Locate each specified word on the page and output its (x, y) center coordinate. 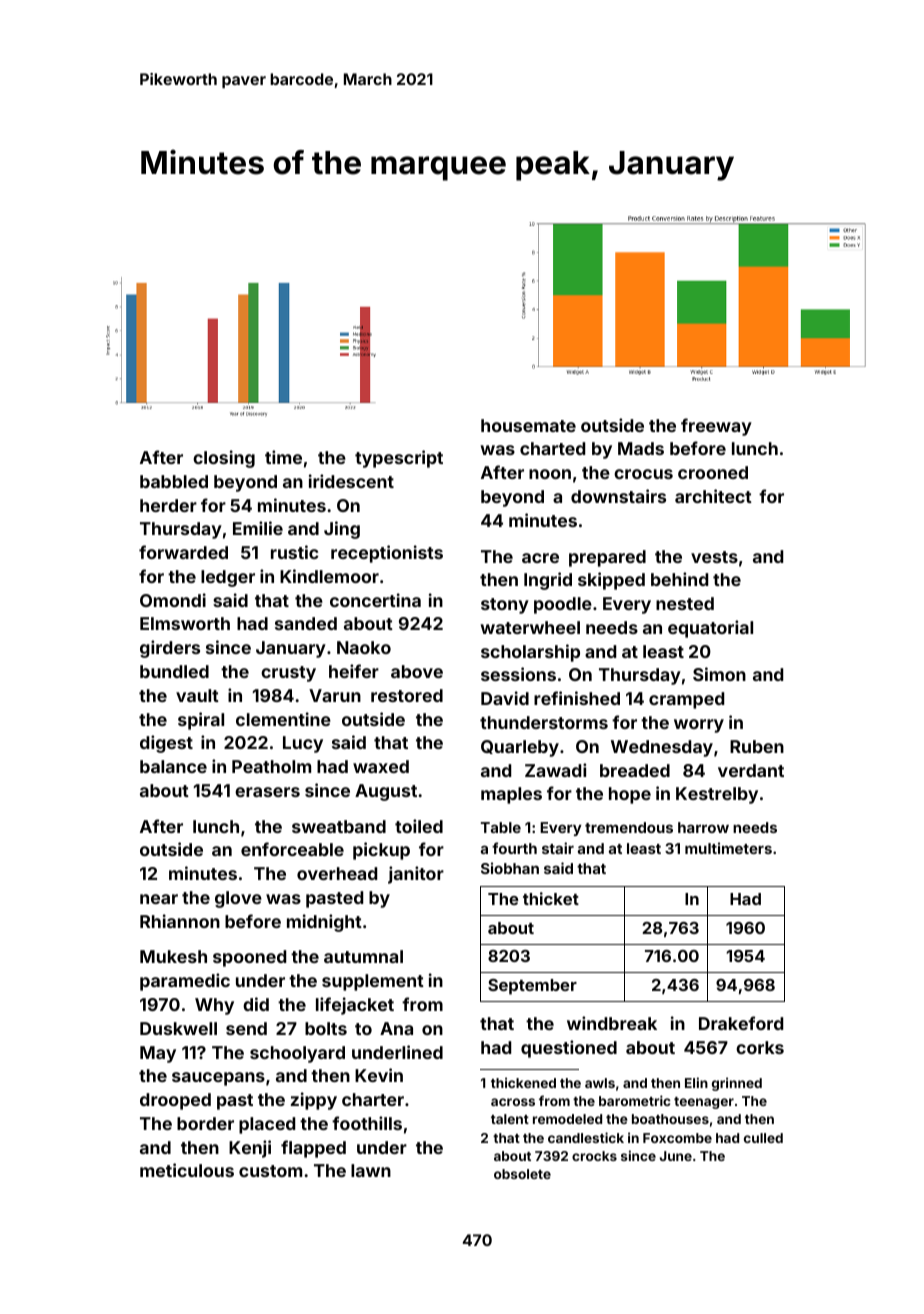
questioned (569, 1049)
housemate (528, 425)
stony (505, 606)
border (205, 1123)
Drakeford (741, 1023)
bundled (174, 671)
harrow (703, 827)
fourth (514, 848)
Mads (641, 448)
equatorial (710, 629)
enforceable (292, 849)
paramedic (185, 982)
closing (224, 459)
